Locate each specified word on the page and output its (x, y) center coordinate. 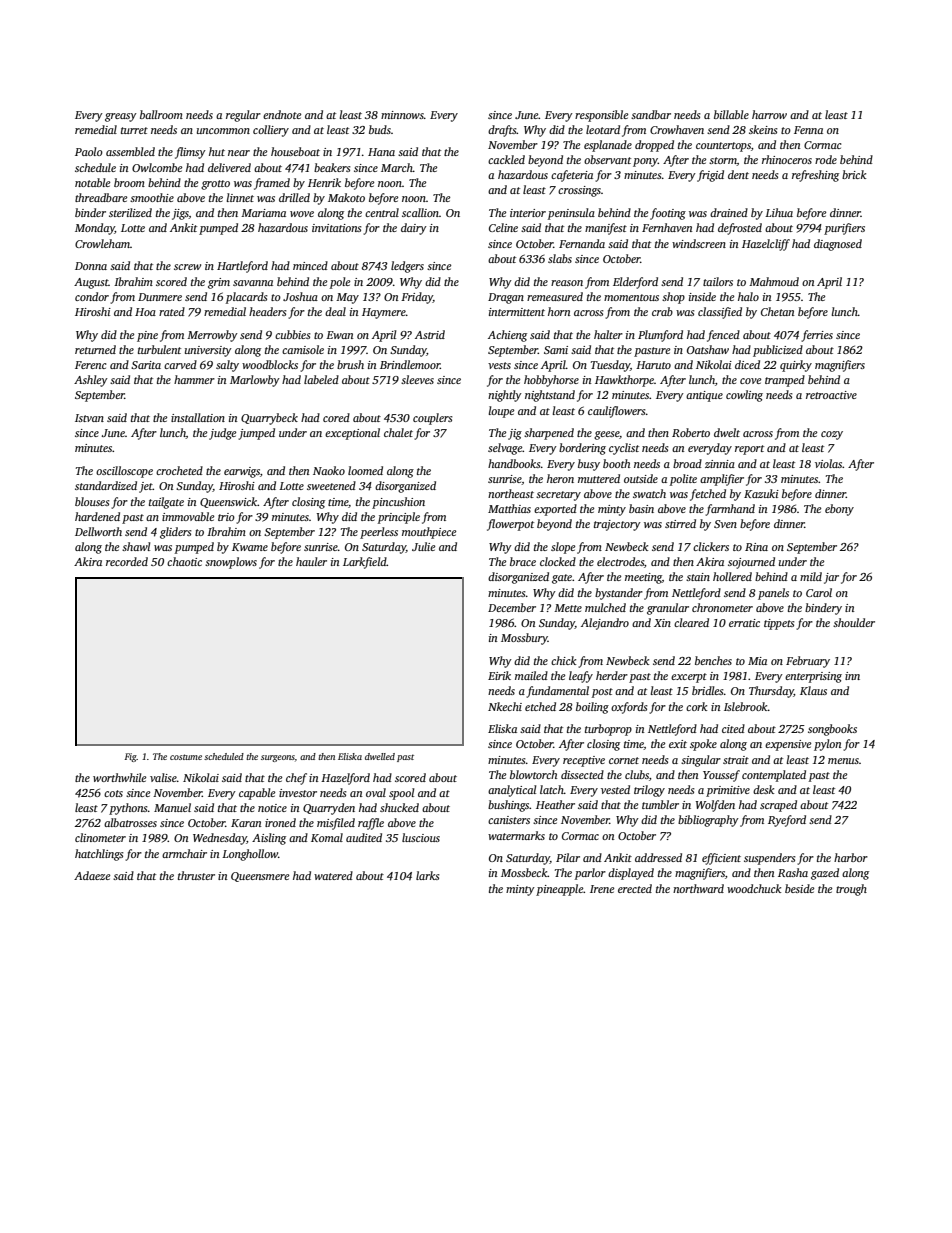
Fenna (808, 130)
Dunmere (160, 297)
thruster (196, 875)
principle (399, 518)
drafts (502, 131)
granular (668, 609)
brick (854, 174)
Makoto (346, 197)
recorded (127, 561)
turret (134, 130)
